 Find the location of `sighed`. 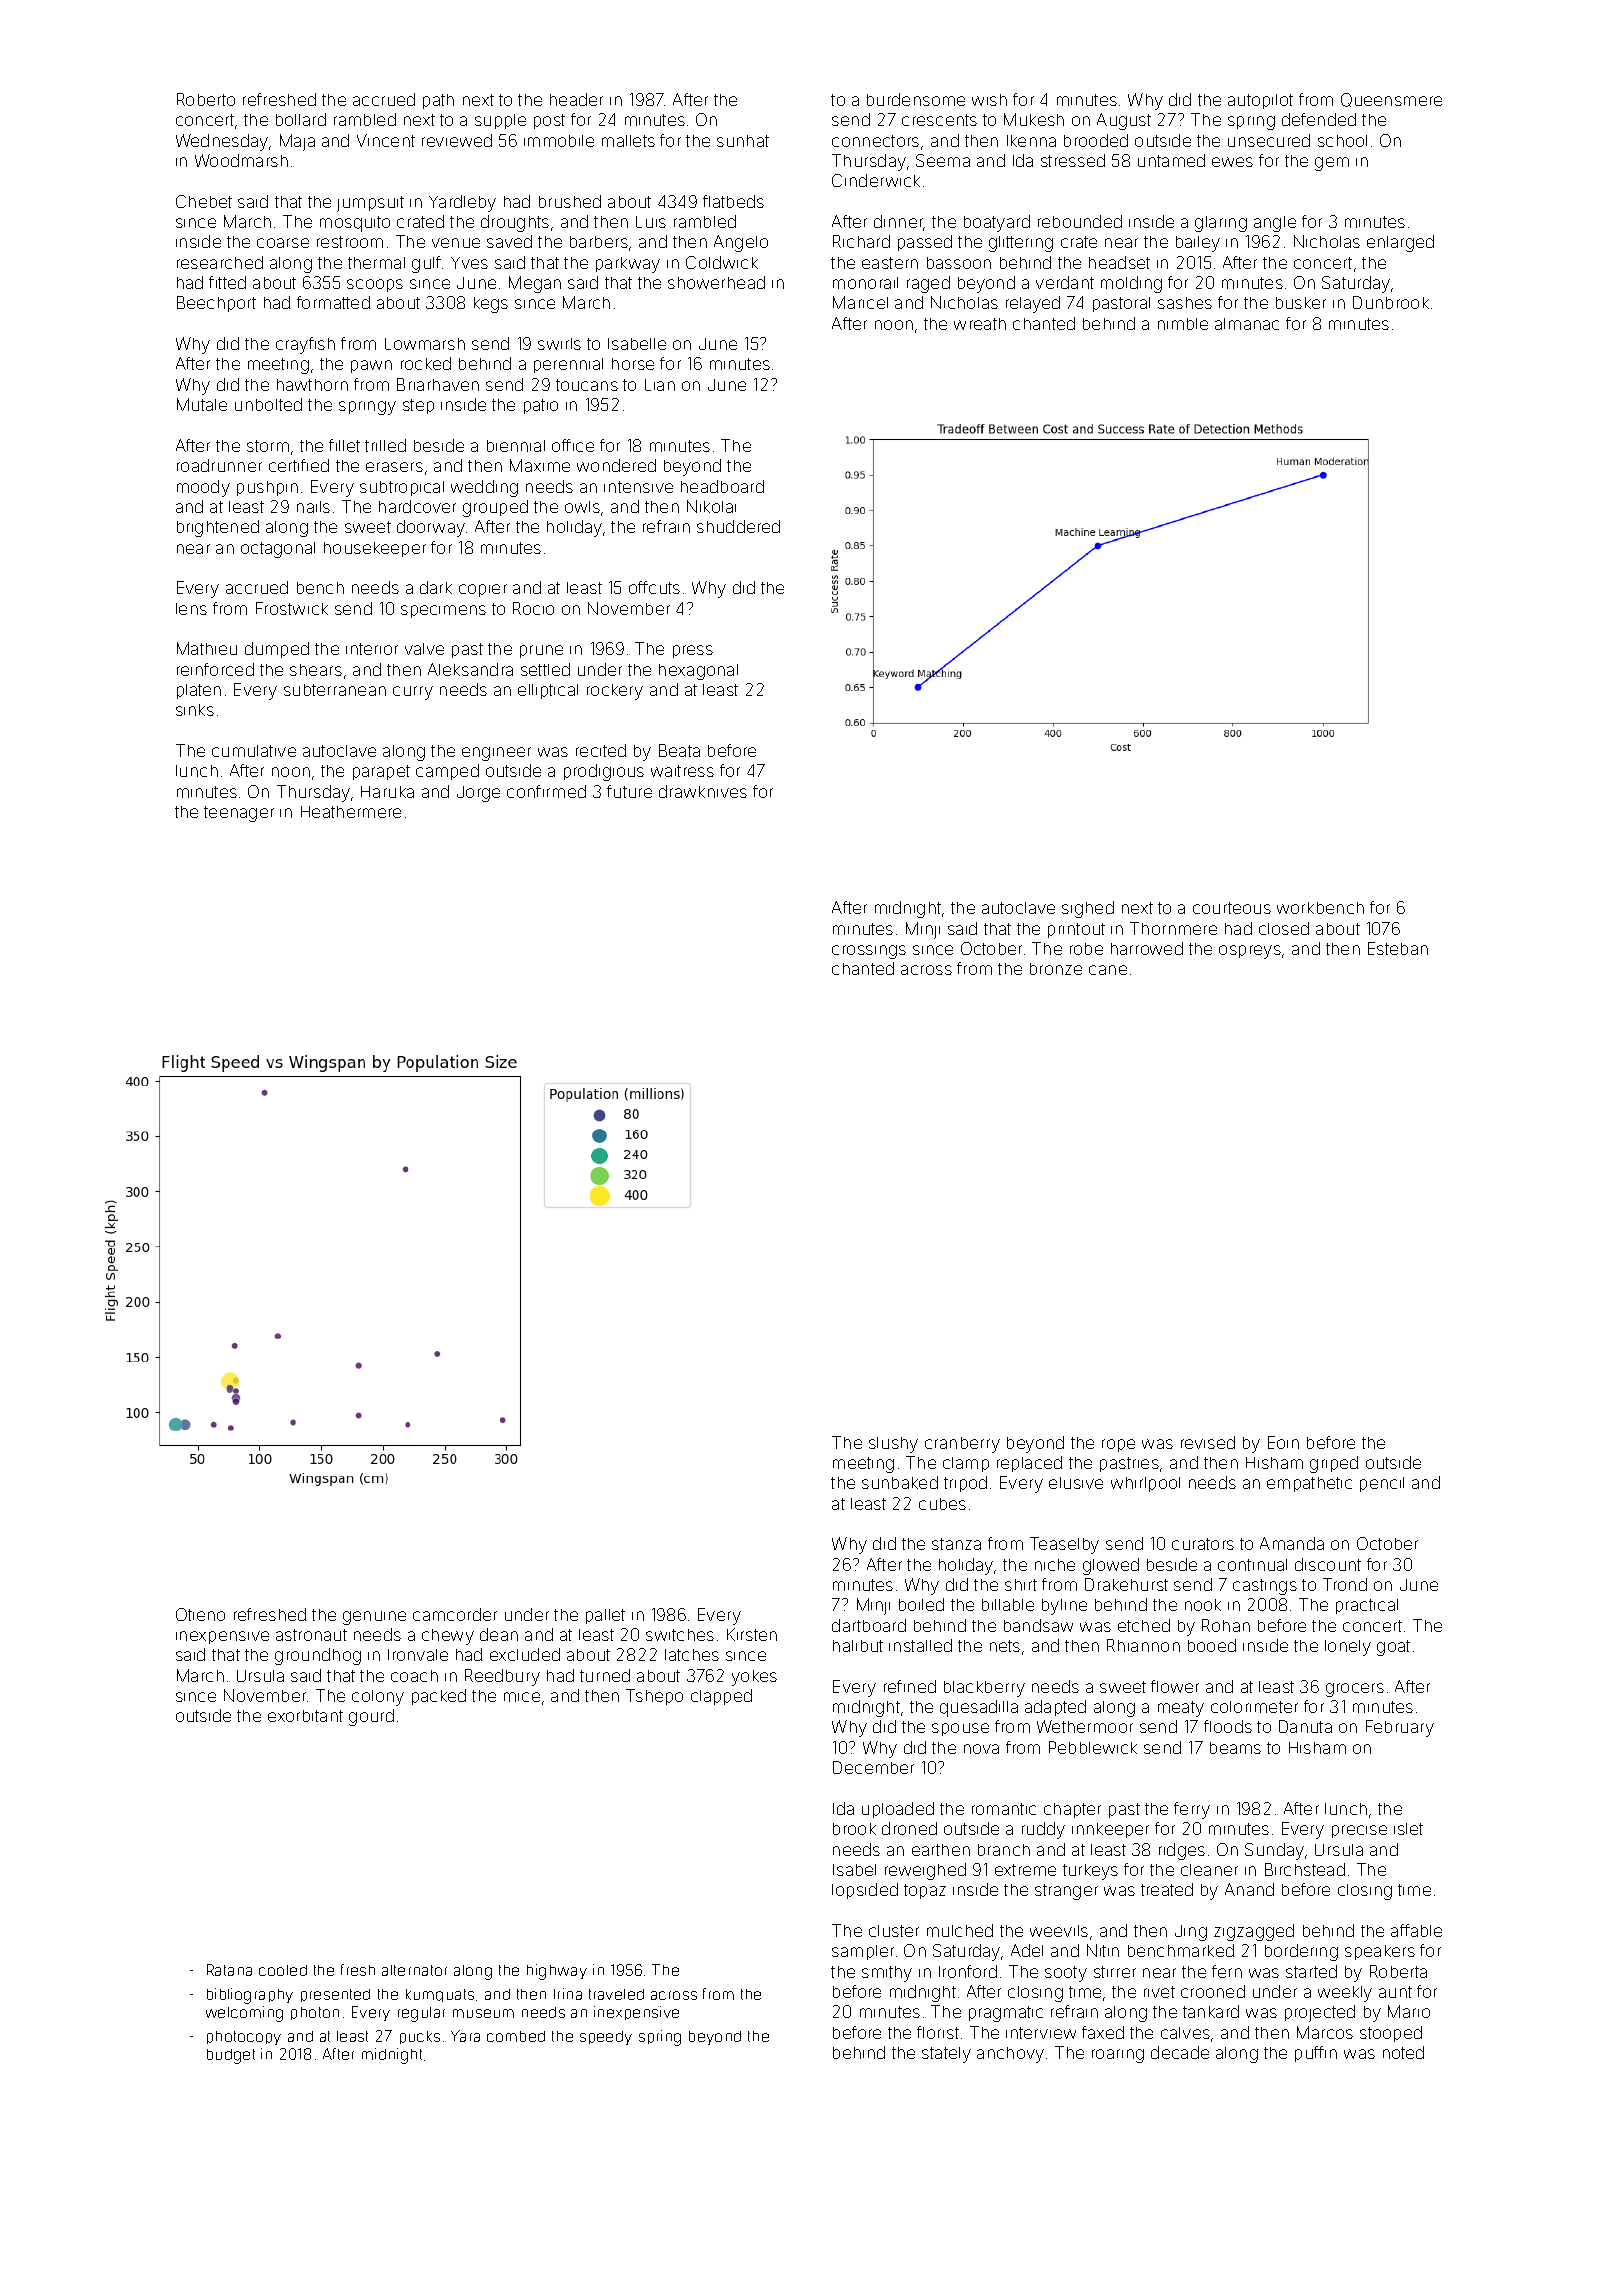

sighed is located at coordinates (1088, 909).
